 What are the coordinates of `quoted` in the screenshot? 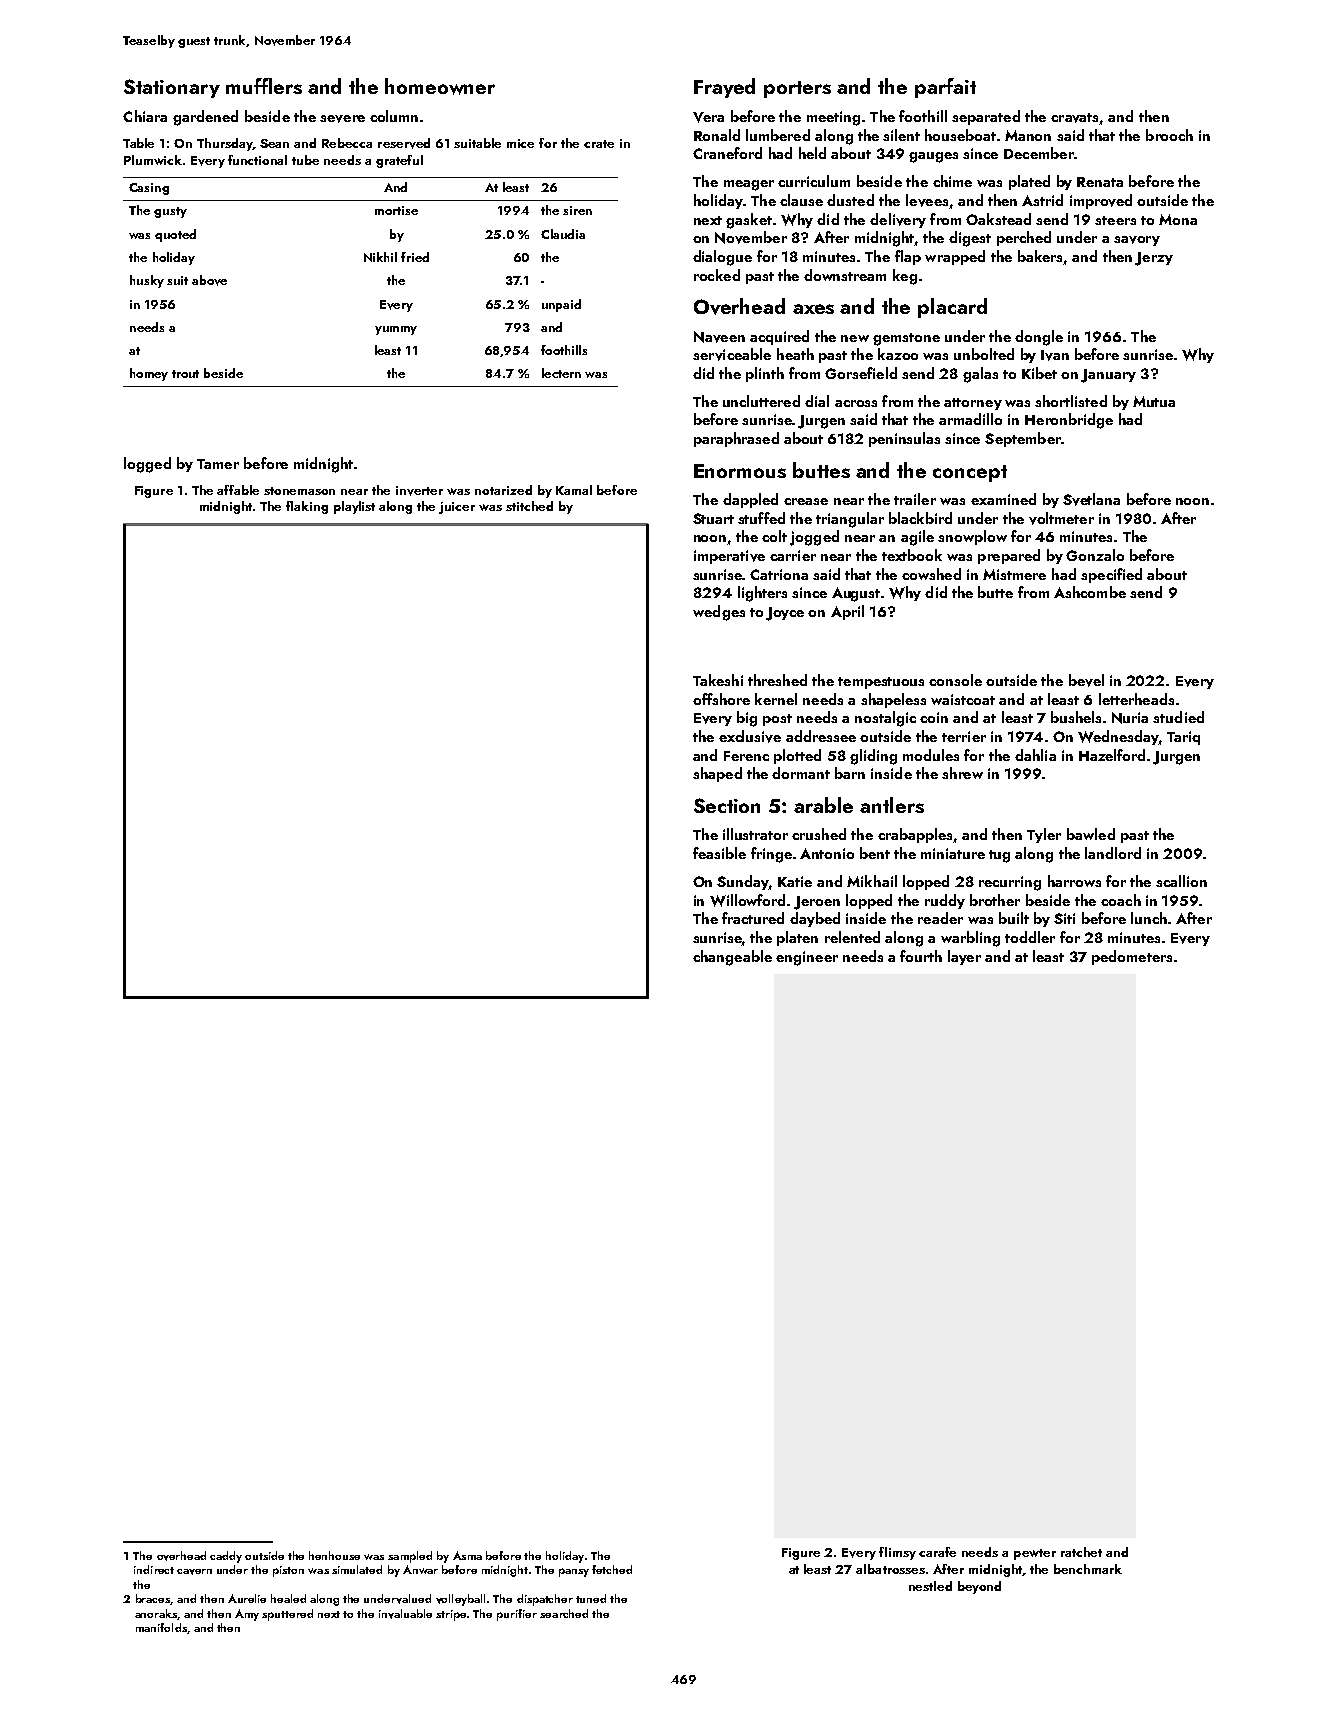 It's located at (175, 235).
